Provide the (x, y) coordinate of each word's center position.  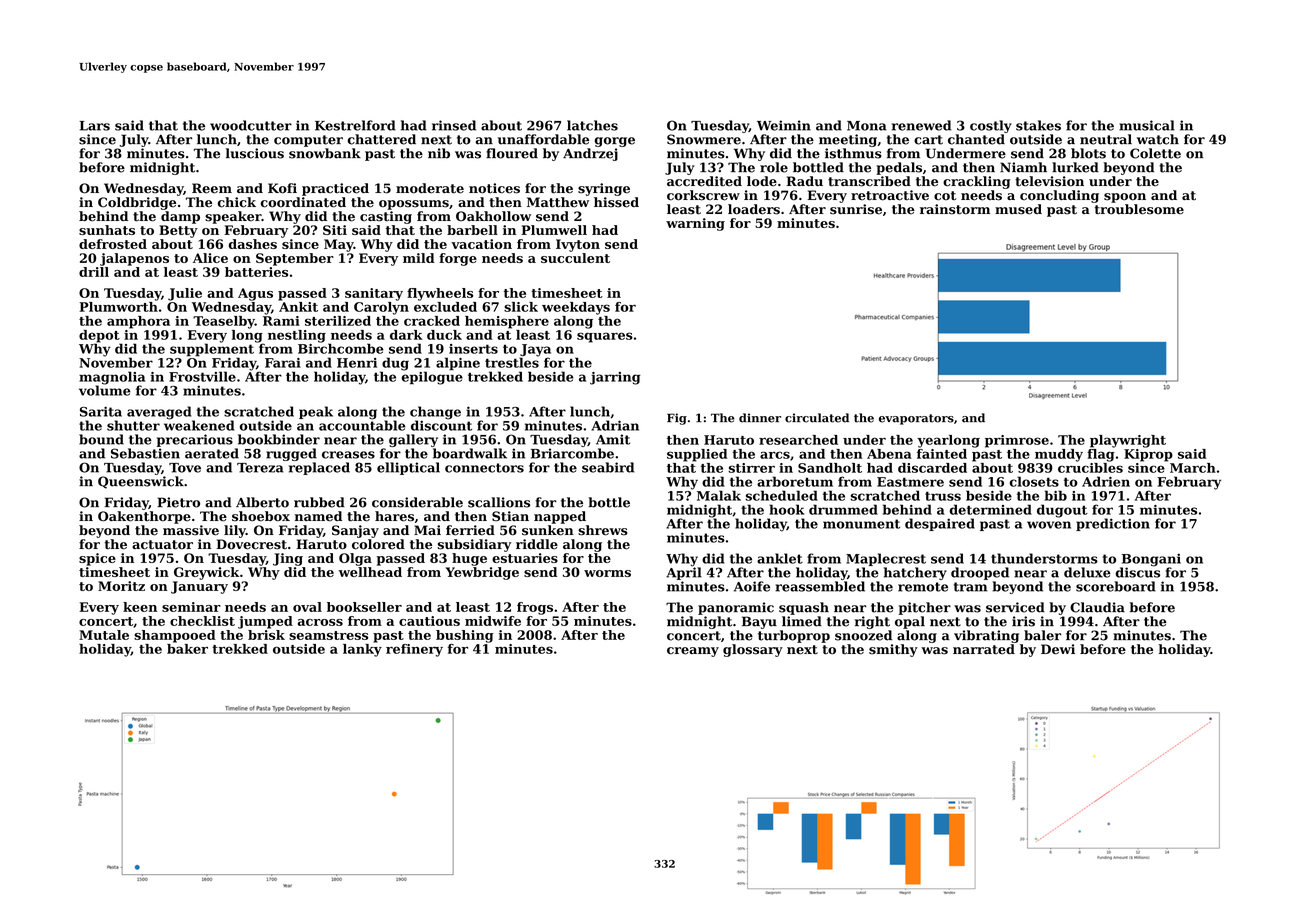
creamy (693, 652)
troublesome (1139, 209)
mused (1018, 209)
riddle (537, 544)
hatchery (915, 573)
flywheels (440, 294)
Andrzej (590, 154)
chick (236, 202)
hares (394, 516)
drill (94, 272)
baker (187, 649)
